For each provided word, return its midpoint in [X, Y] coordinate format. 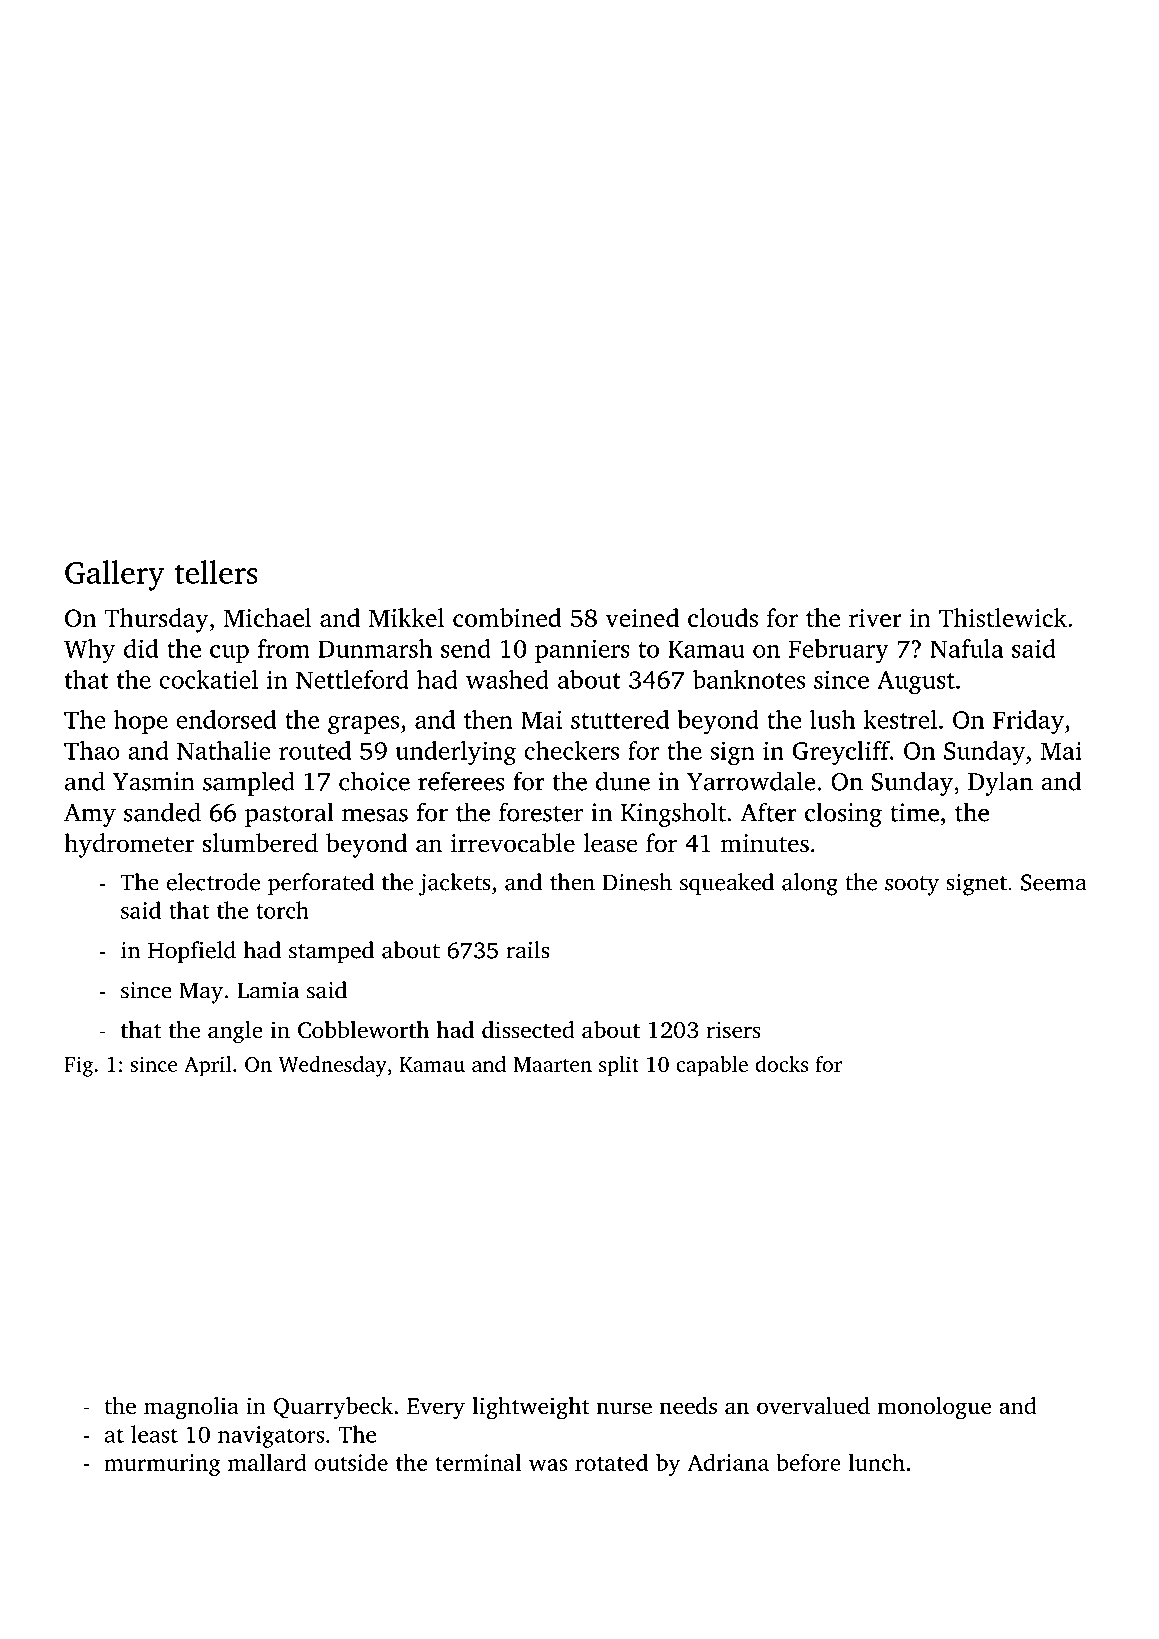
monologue [934, 1408]
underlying [455, 753]
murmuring [162, 1465]
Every [436, 1408]
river [875, 618]
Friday [1028, 722]
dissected [528, 1030]
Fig [78, 1066]
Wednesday [333, 1066]
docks [781, 1064]
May [201, 993]
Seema [1054, 882]
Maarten [552, 1064]
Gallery [114, 575]
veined [642, 617]
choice [374, 781]
